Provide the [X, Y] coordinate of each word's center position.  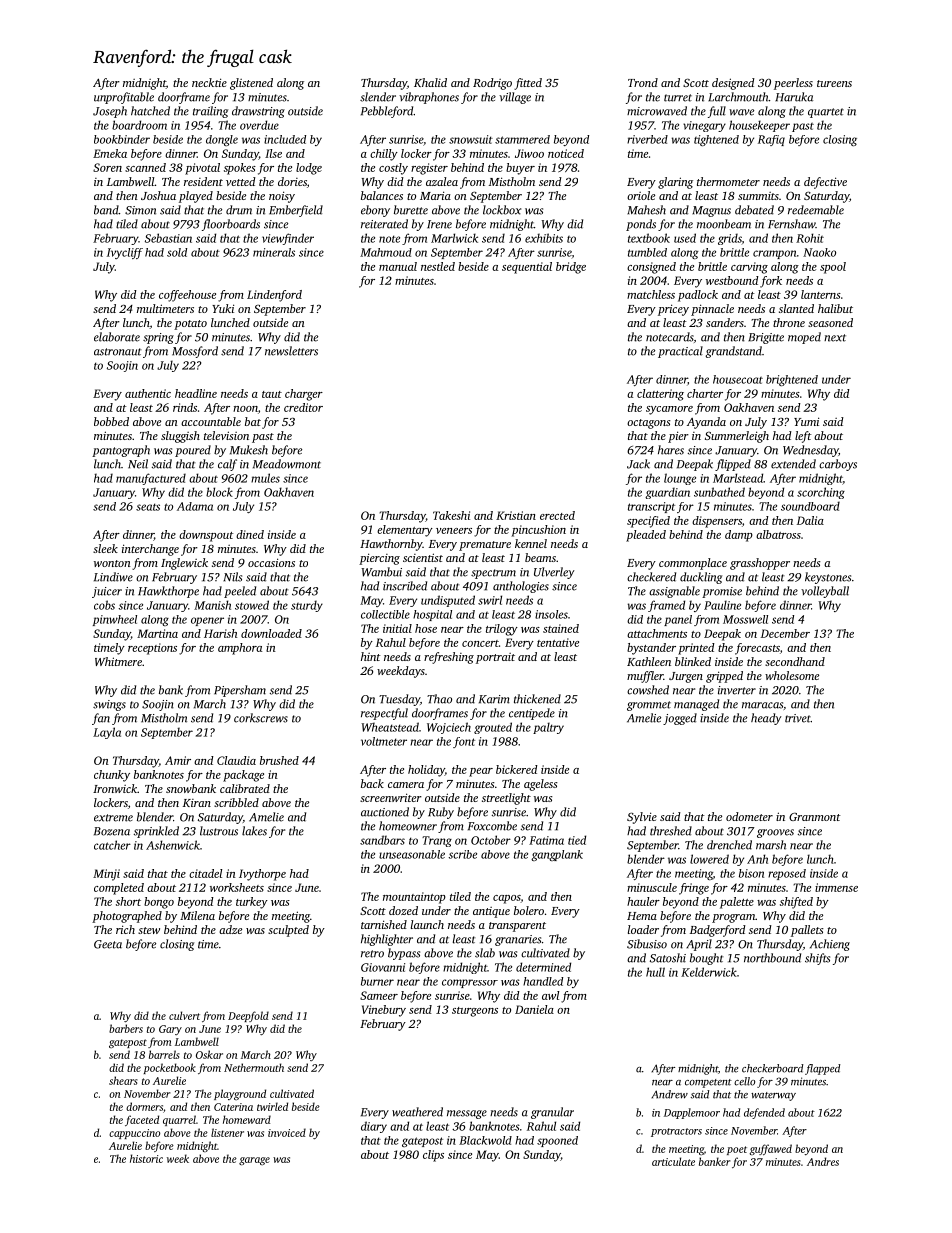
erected [557, 515]
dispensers [717, 522]
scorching [821, 493]
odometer [749, 816]
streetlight [506, 799]
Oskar [209, 1054]
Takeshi [451, 515]
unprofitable [124, 98]
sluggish [180, 437]
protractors [676, 1132]
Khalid [430, 82]
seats [148, 507]
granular [552, 1113]
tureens [834, 83]
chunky [112, 776]
